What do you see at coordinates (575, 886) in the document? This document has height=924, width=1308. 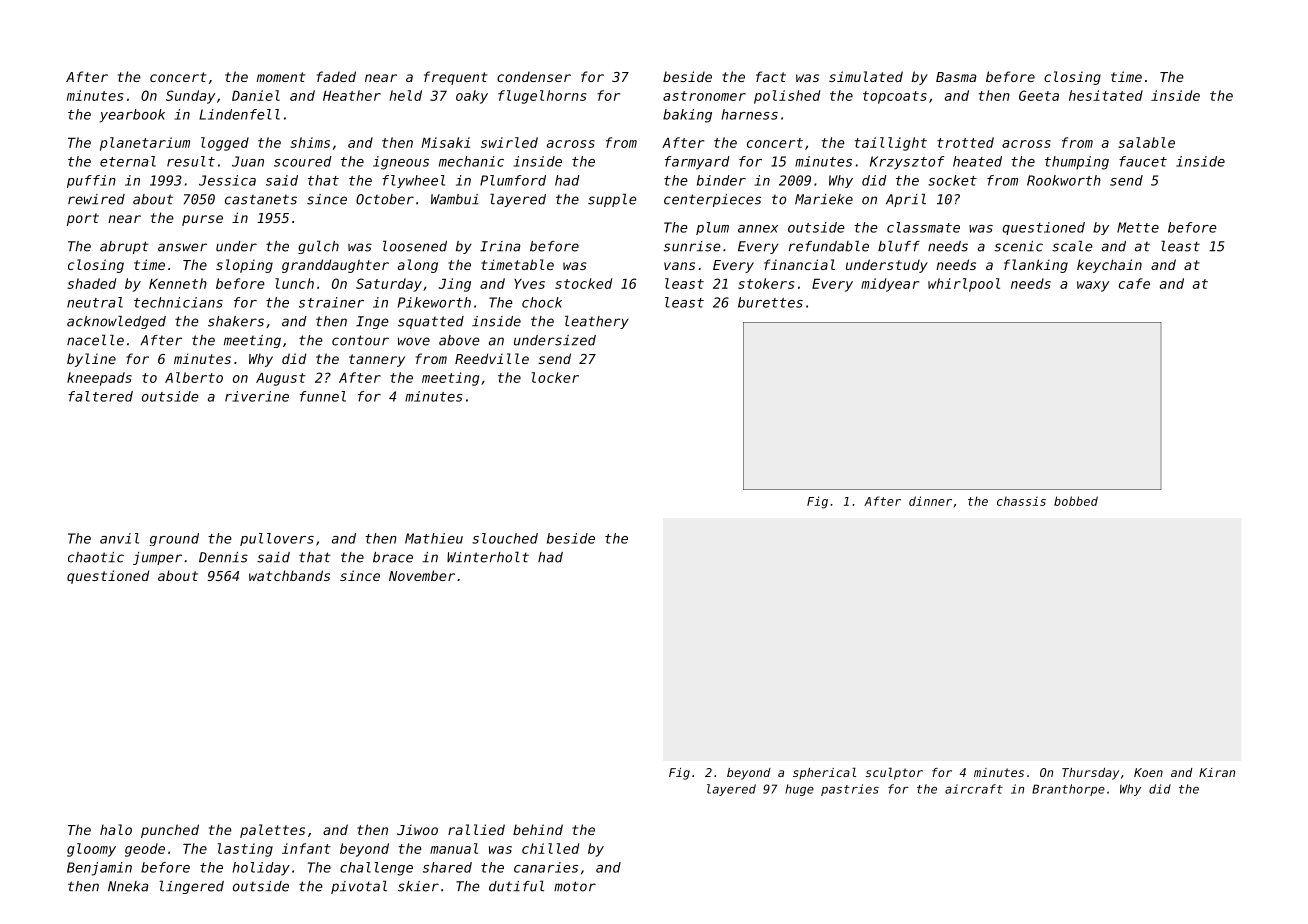 I see `motor` at bounding box center [575, 886].
